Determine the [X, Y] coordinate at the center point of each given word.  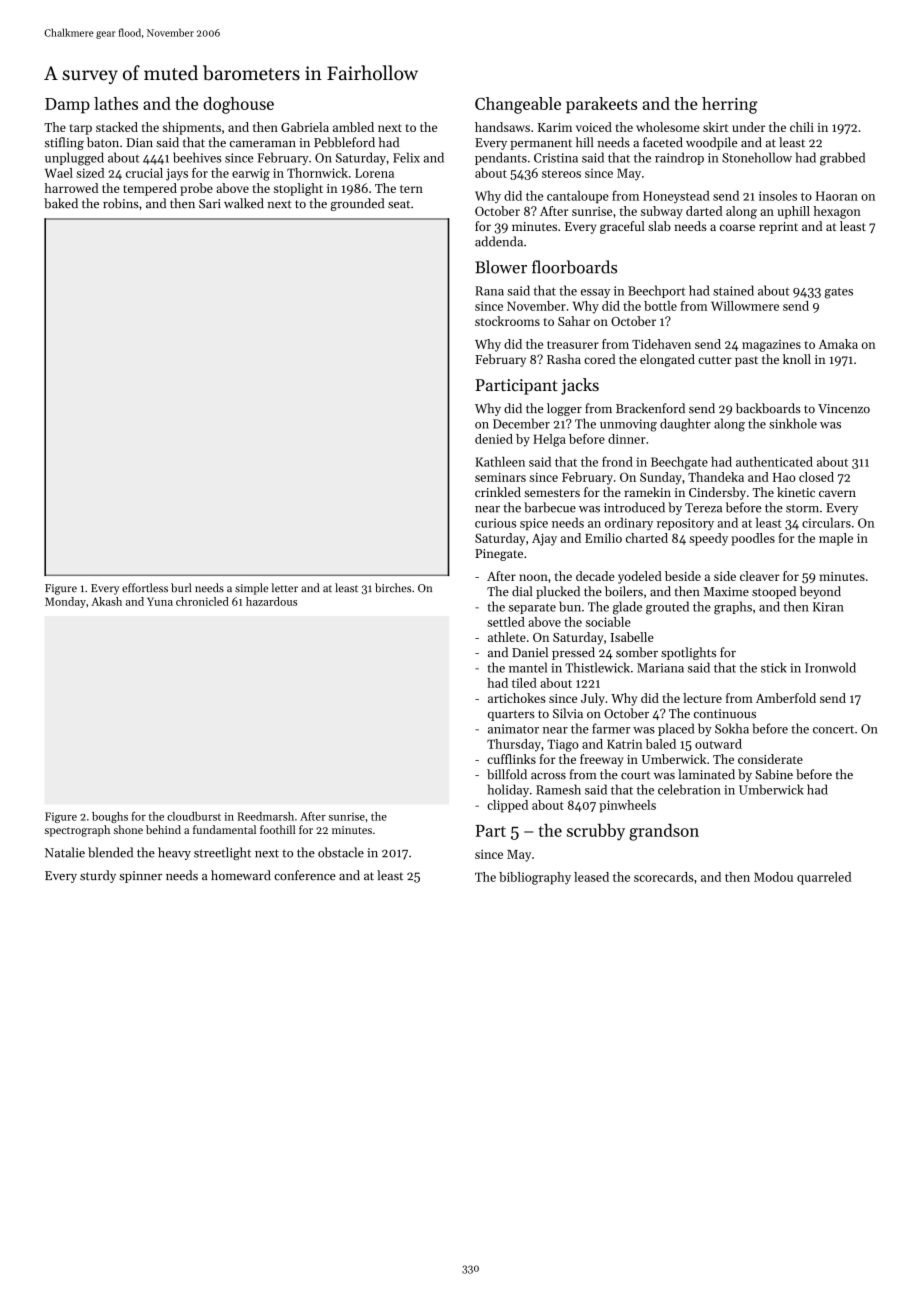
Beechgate [679, 463]
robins [121, 203]
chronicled [202, 601]
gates [839, 293]
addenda [499, 241]
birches [393, 588]
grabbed [842, 159]
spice [534, 524]
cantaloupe [578, 197]
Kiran [828, 607]
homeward [241, 875]
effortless [145, 587]
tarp [81, 129]
